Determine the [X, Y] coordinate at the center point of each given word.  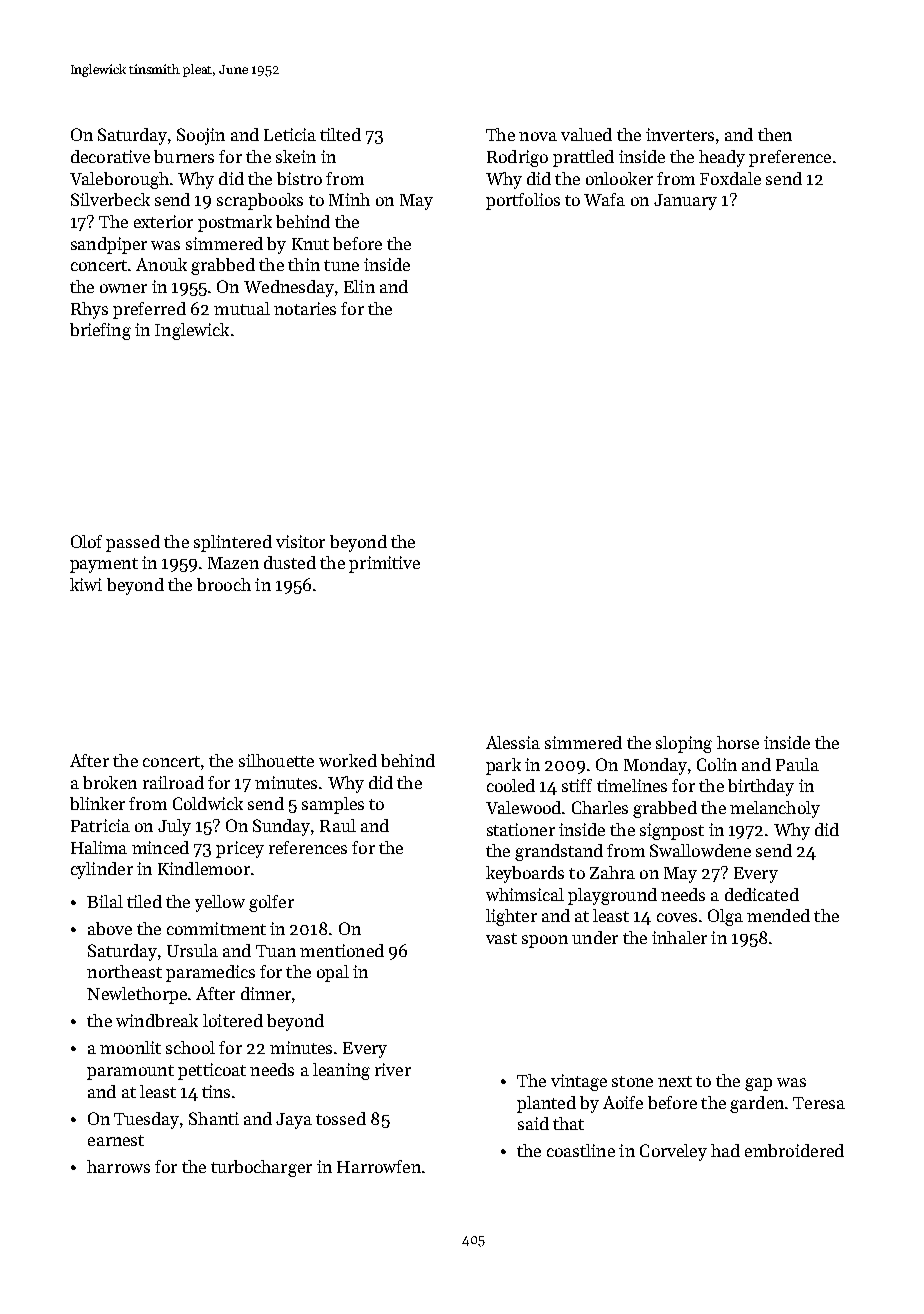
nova [538, 136]
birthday [761, 787]
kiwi [86, 584]
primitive [384, 564]
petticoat [212, 1071]
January [685, 202]
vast [501, 938]
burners [184, 156]
